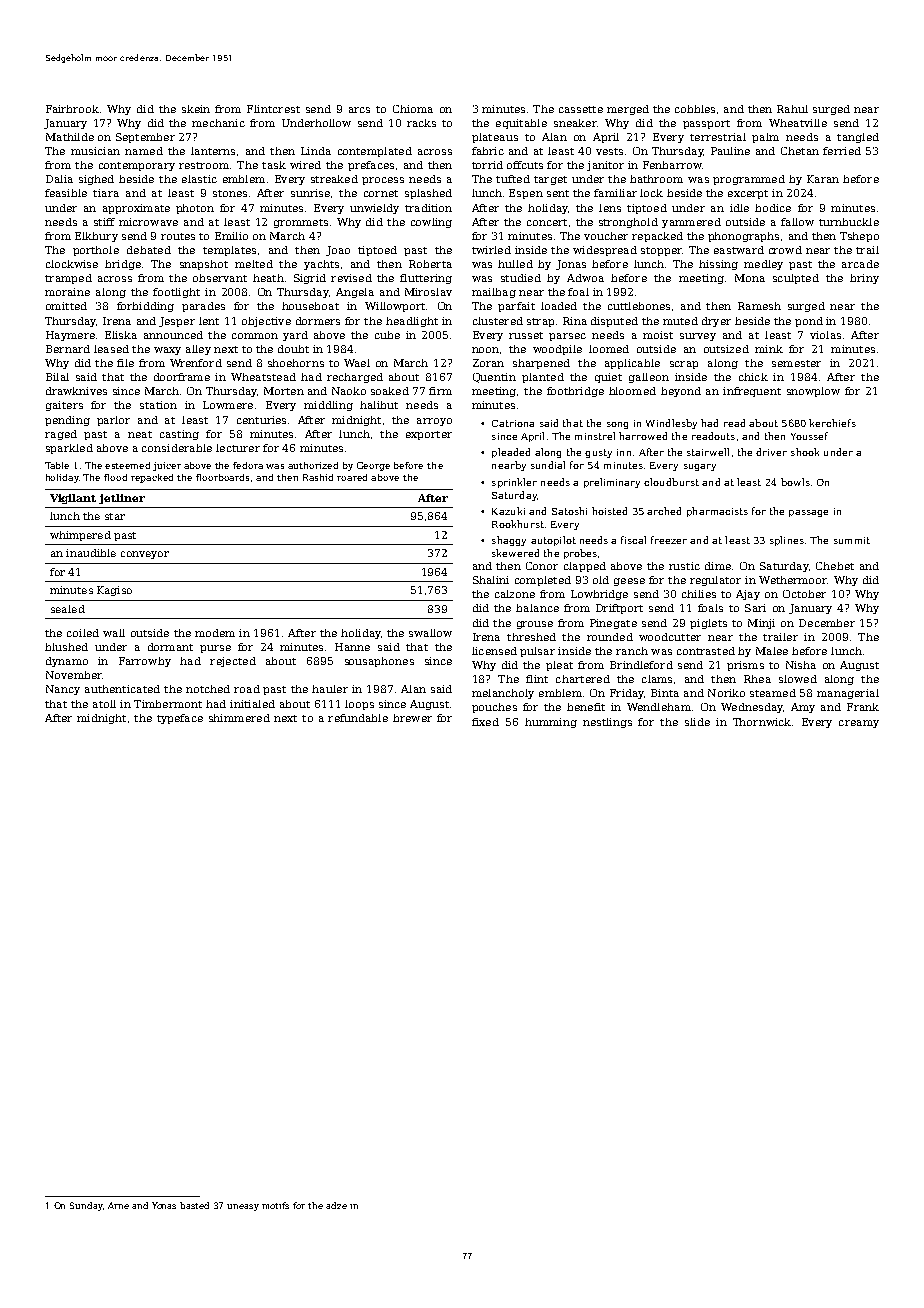 The width and height of the screenshot is (924, 1308). What do you see at coordinates (373, 466) in the screenshot?
I see `George` at bounding box center [373, 466].
